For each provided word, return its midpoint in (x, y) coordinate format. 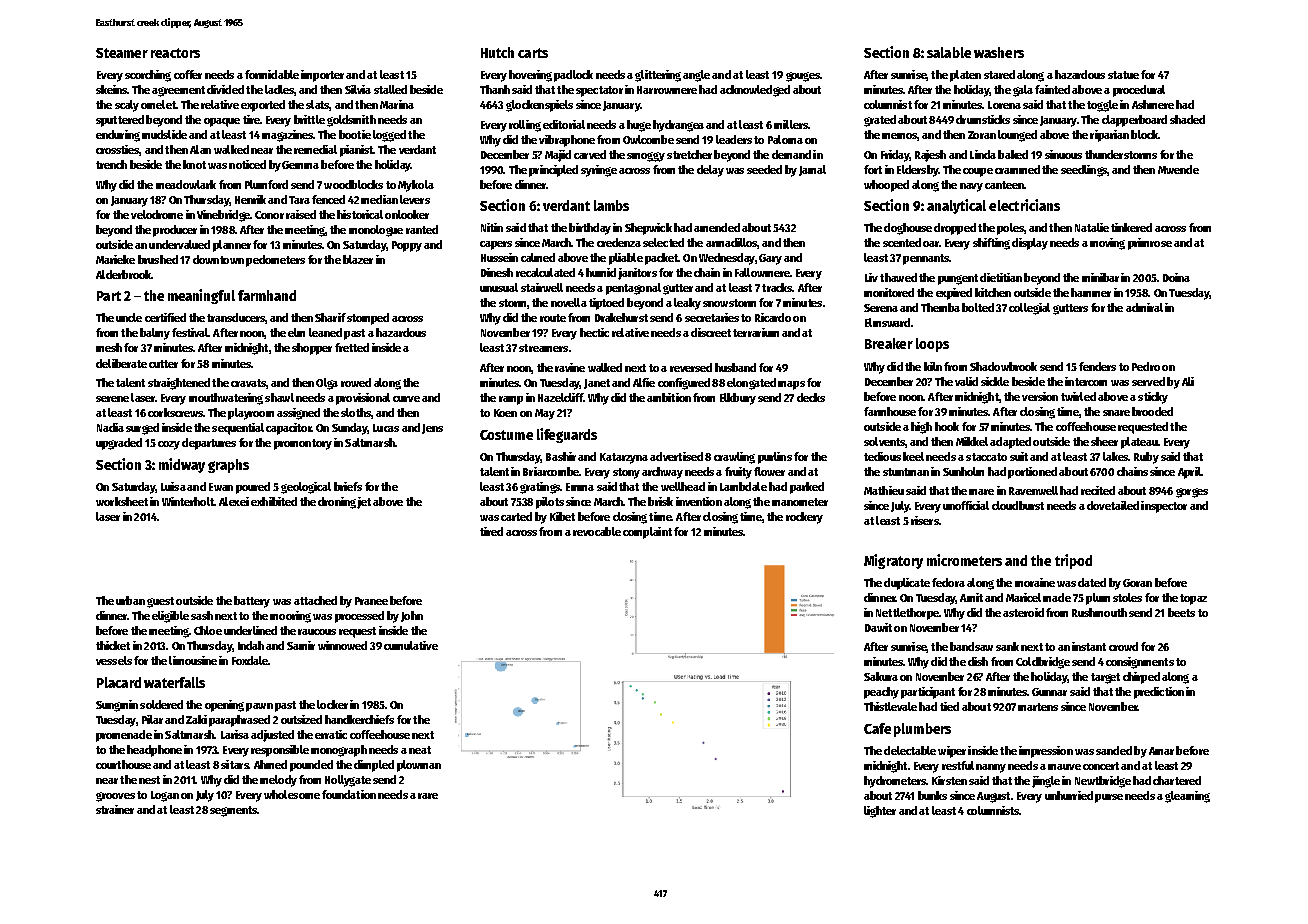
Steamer (122, 53)
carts (533, 53)
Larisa (235, 734)
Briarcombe (551, 471)
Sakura (881, 676)
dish (978, 661)
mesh (109, 347)
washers (999, 52)
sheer (1104, 441)
